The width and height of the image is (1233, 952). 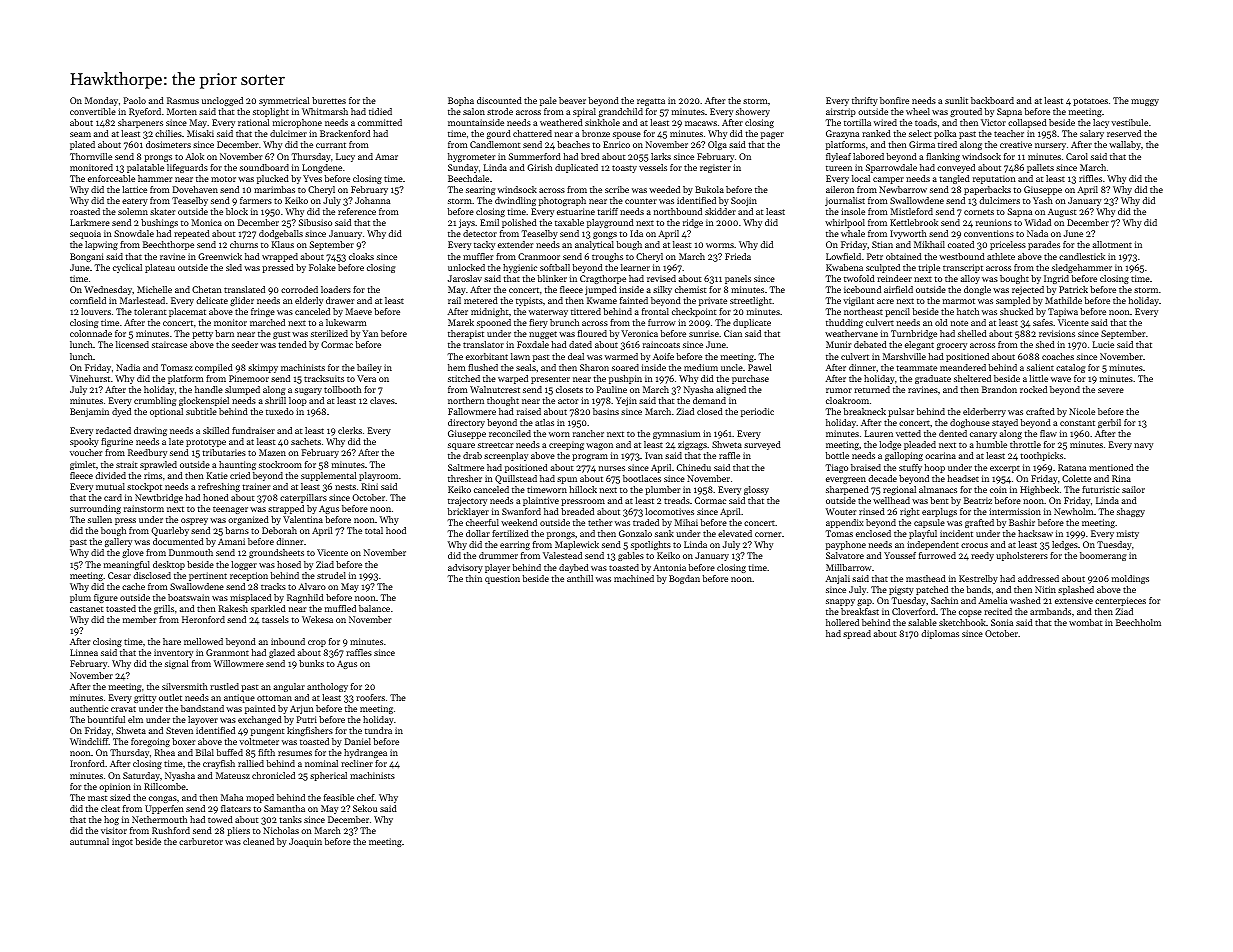 I want to click on Joaquin, so click(x=305, y=842).
